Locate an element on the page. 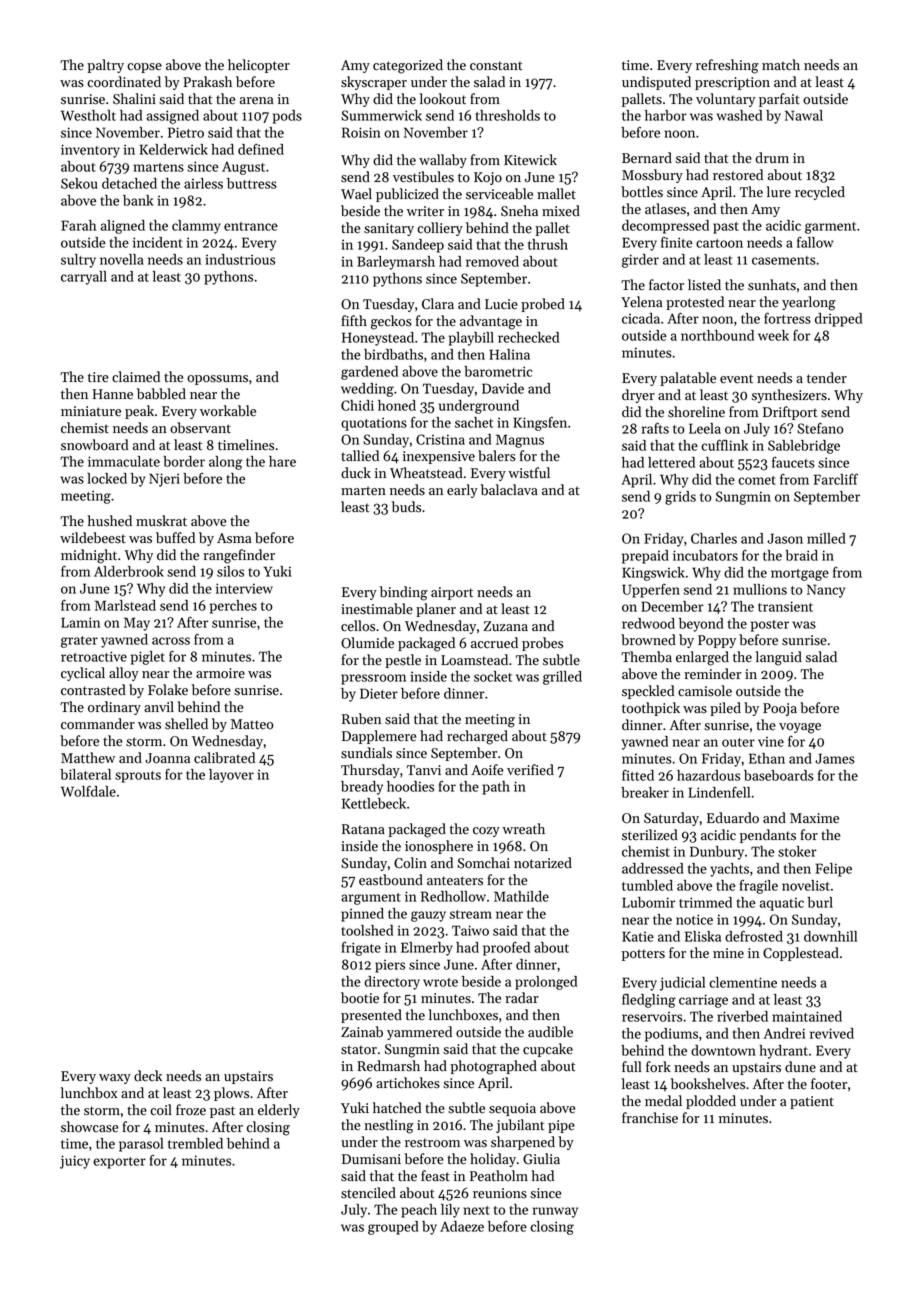  deck is located at coordinates (148, 1076).
